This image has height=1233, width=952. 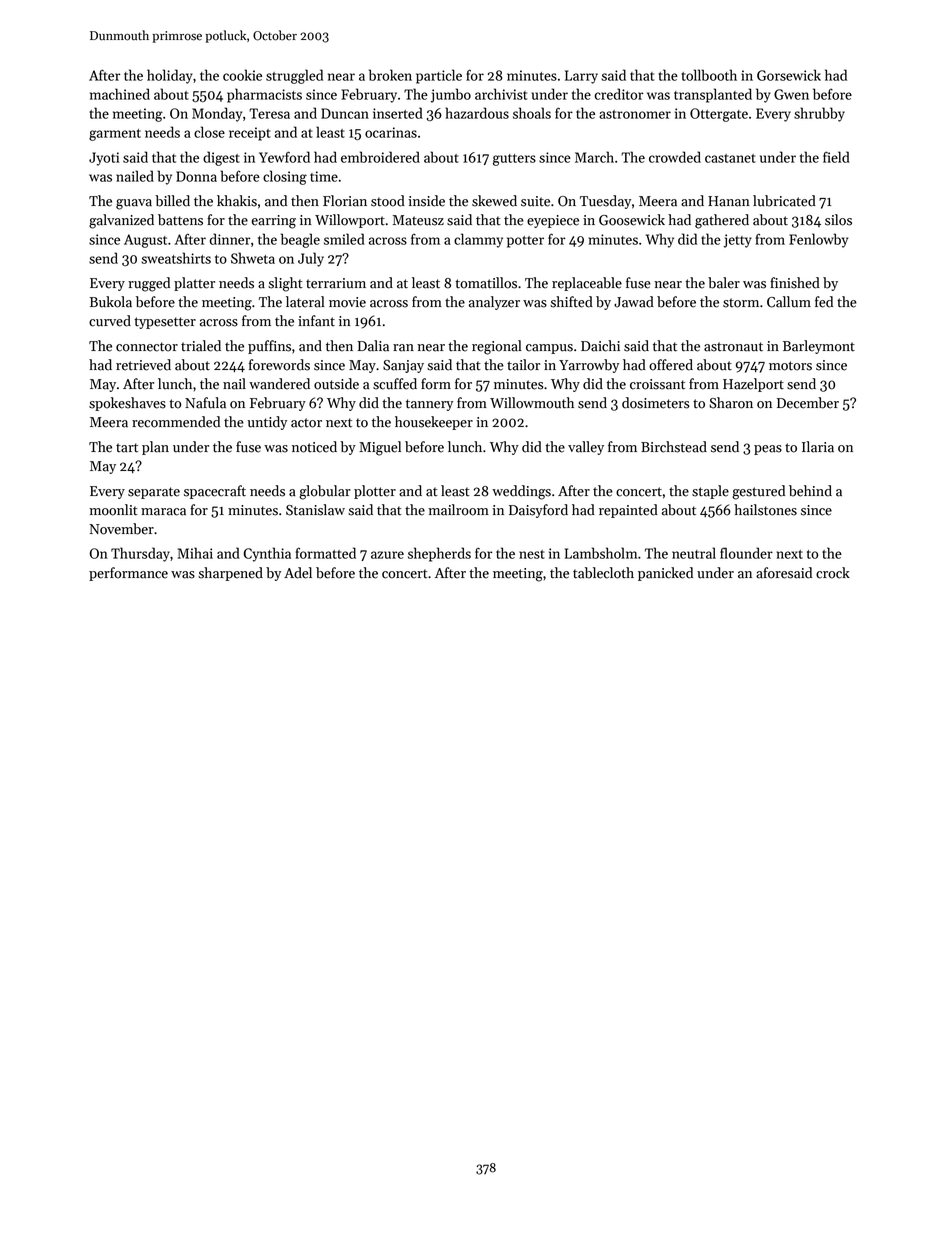 I want to click on sharpened, so click(x=230, y=574).
